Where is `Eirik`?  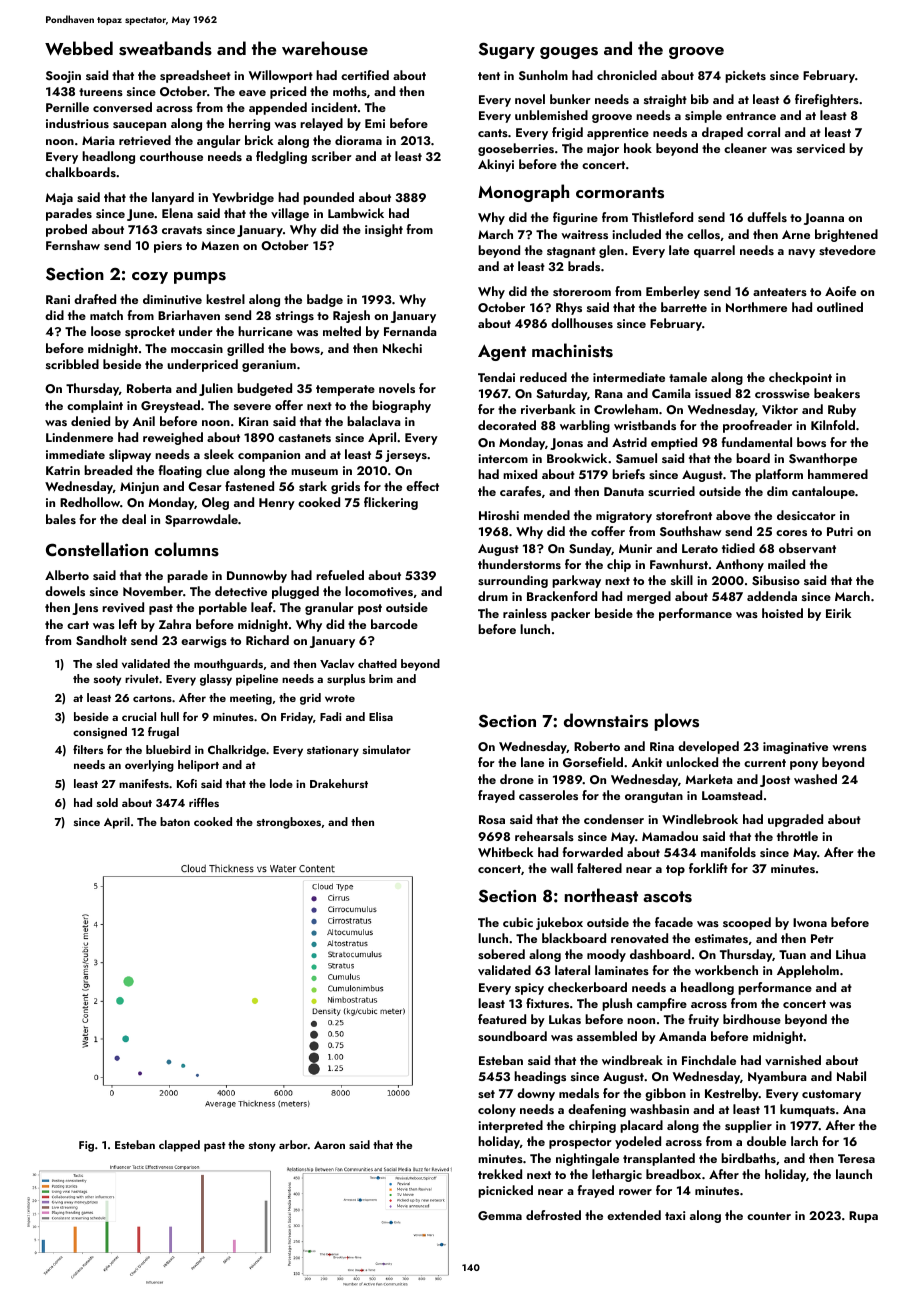 Eirik is located at coordinates (838, 613).
